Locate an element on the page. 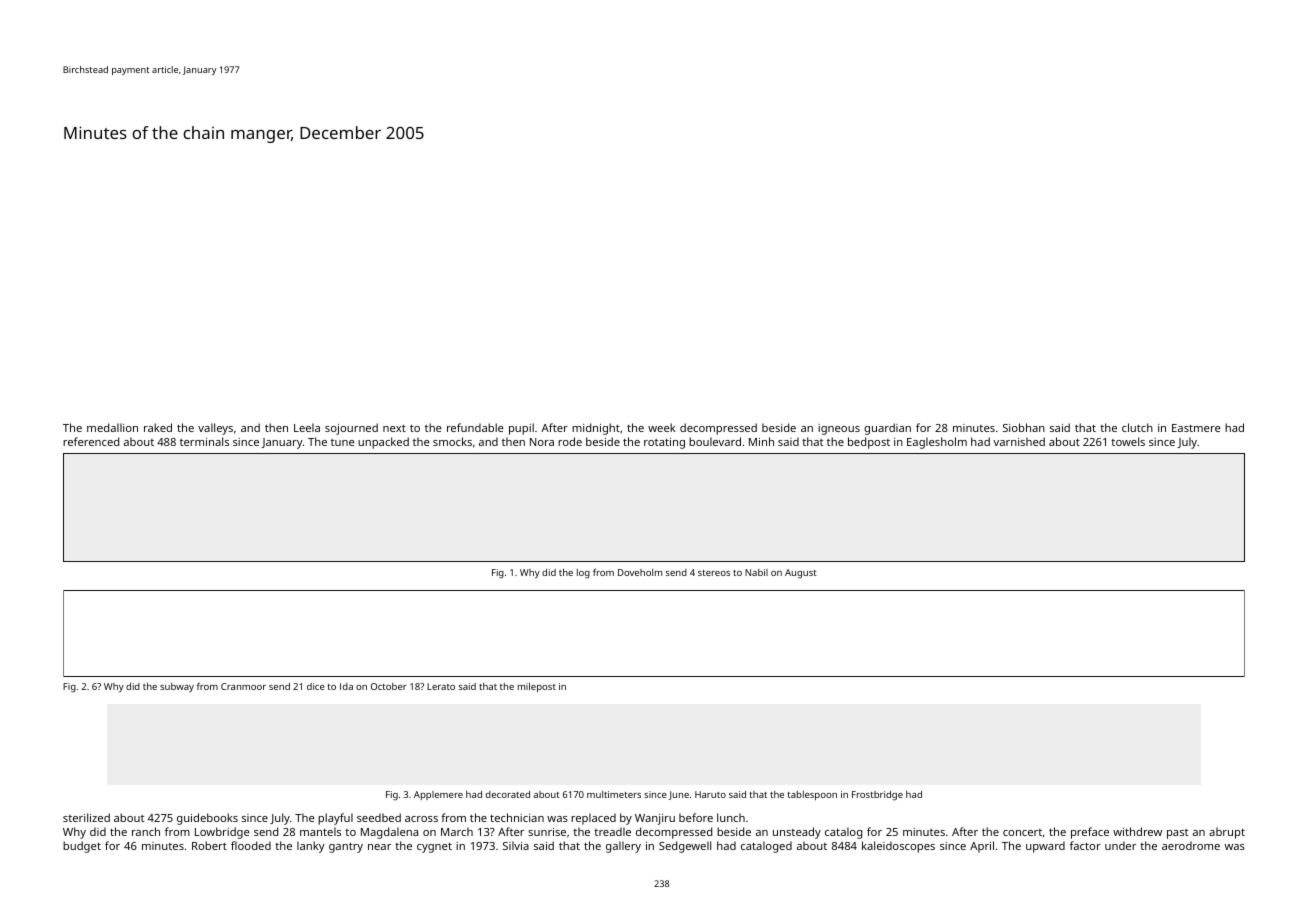 The image size is (1308, 924). August is located at coordinates (801, 574).
